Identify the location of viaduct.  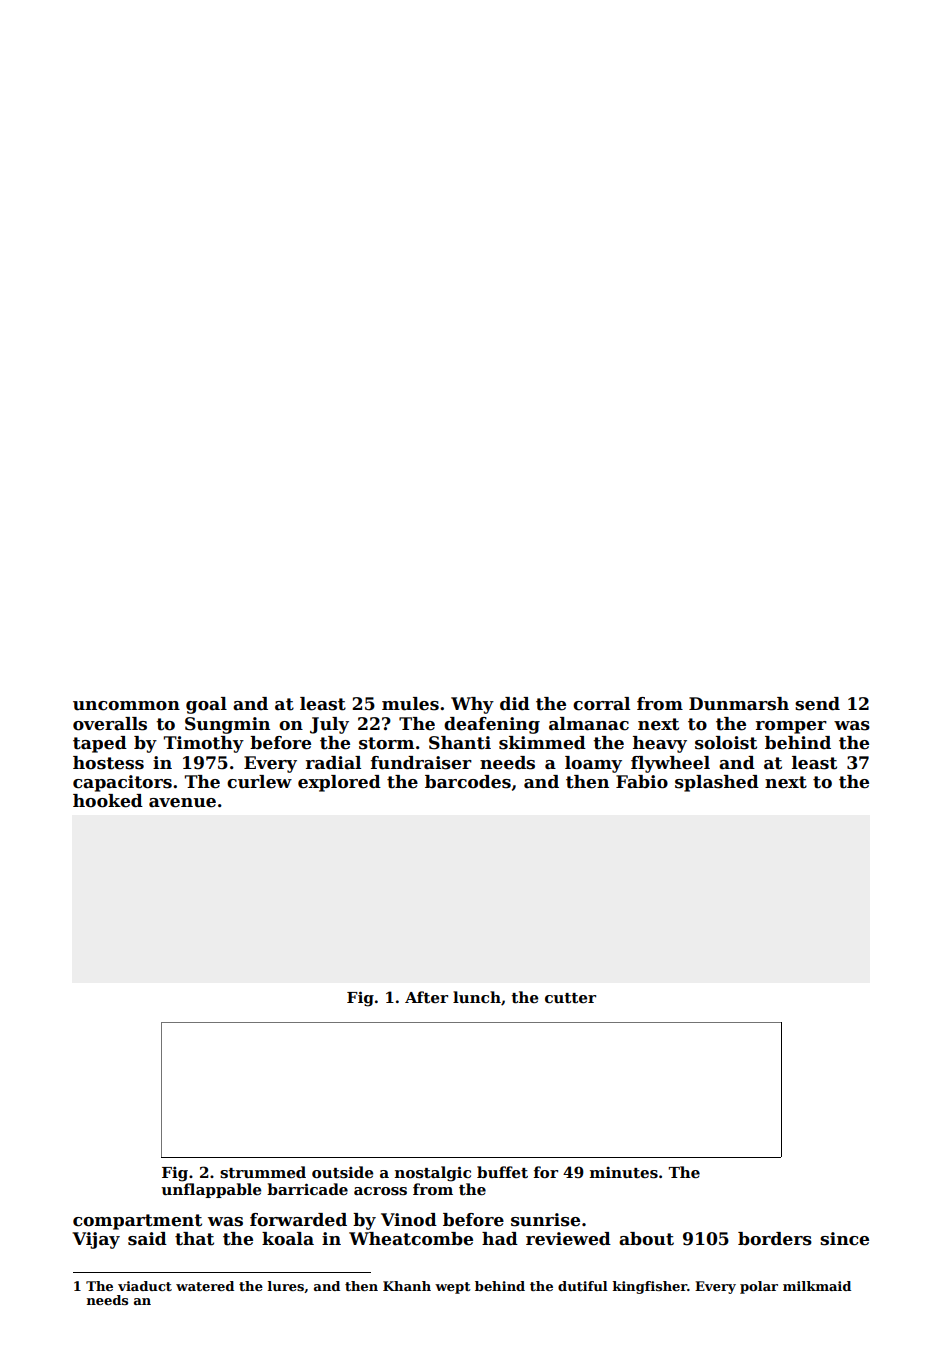
(145, 1286).
